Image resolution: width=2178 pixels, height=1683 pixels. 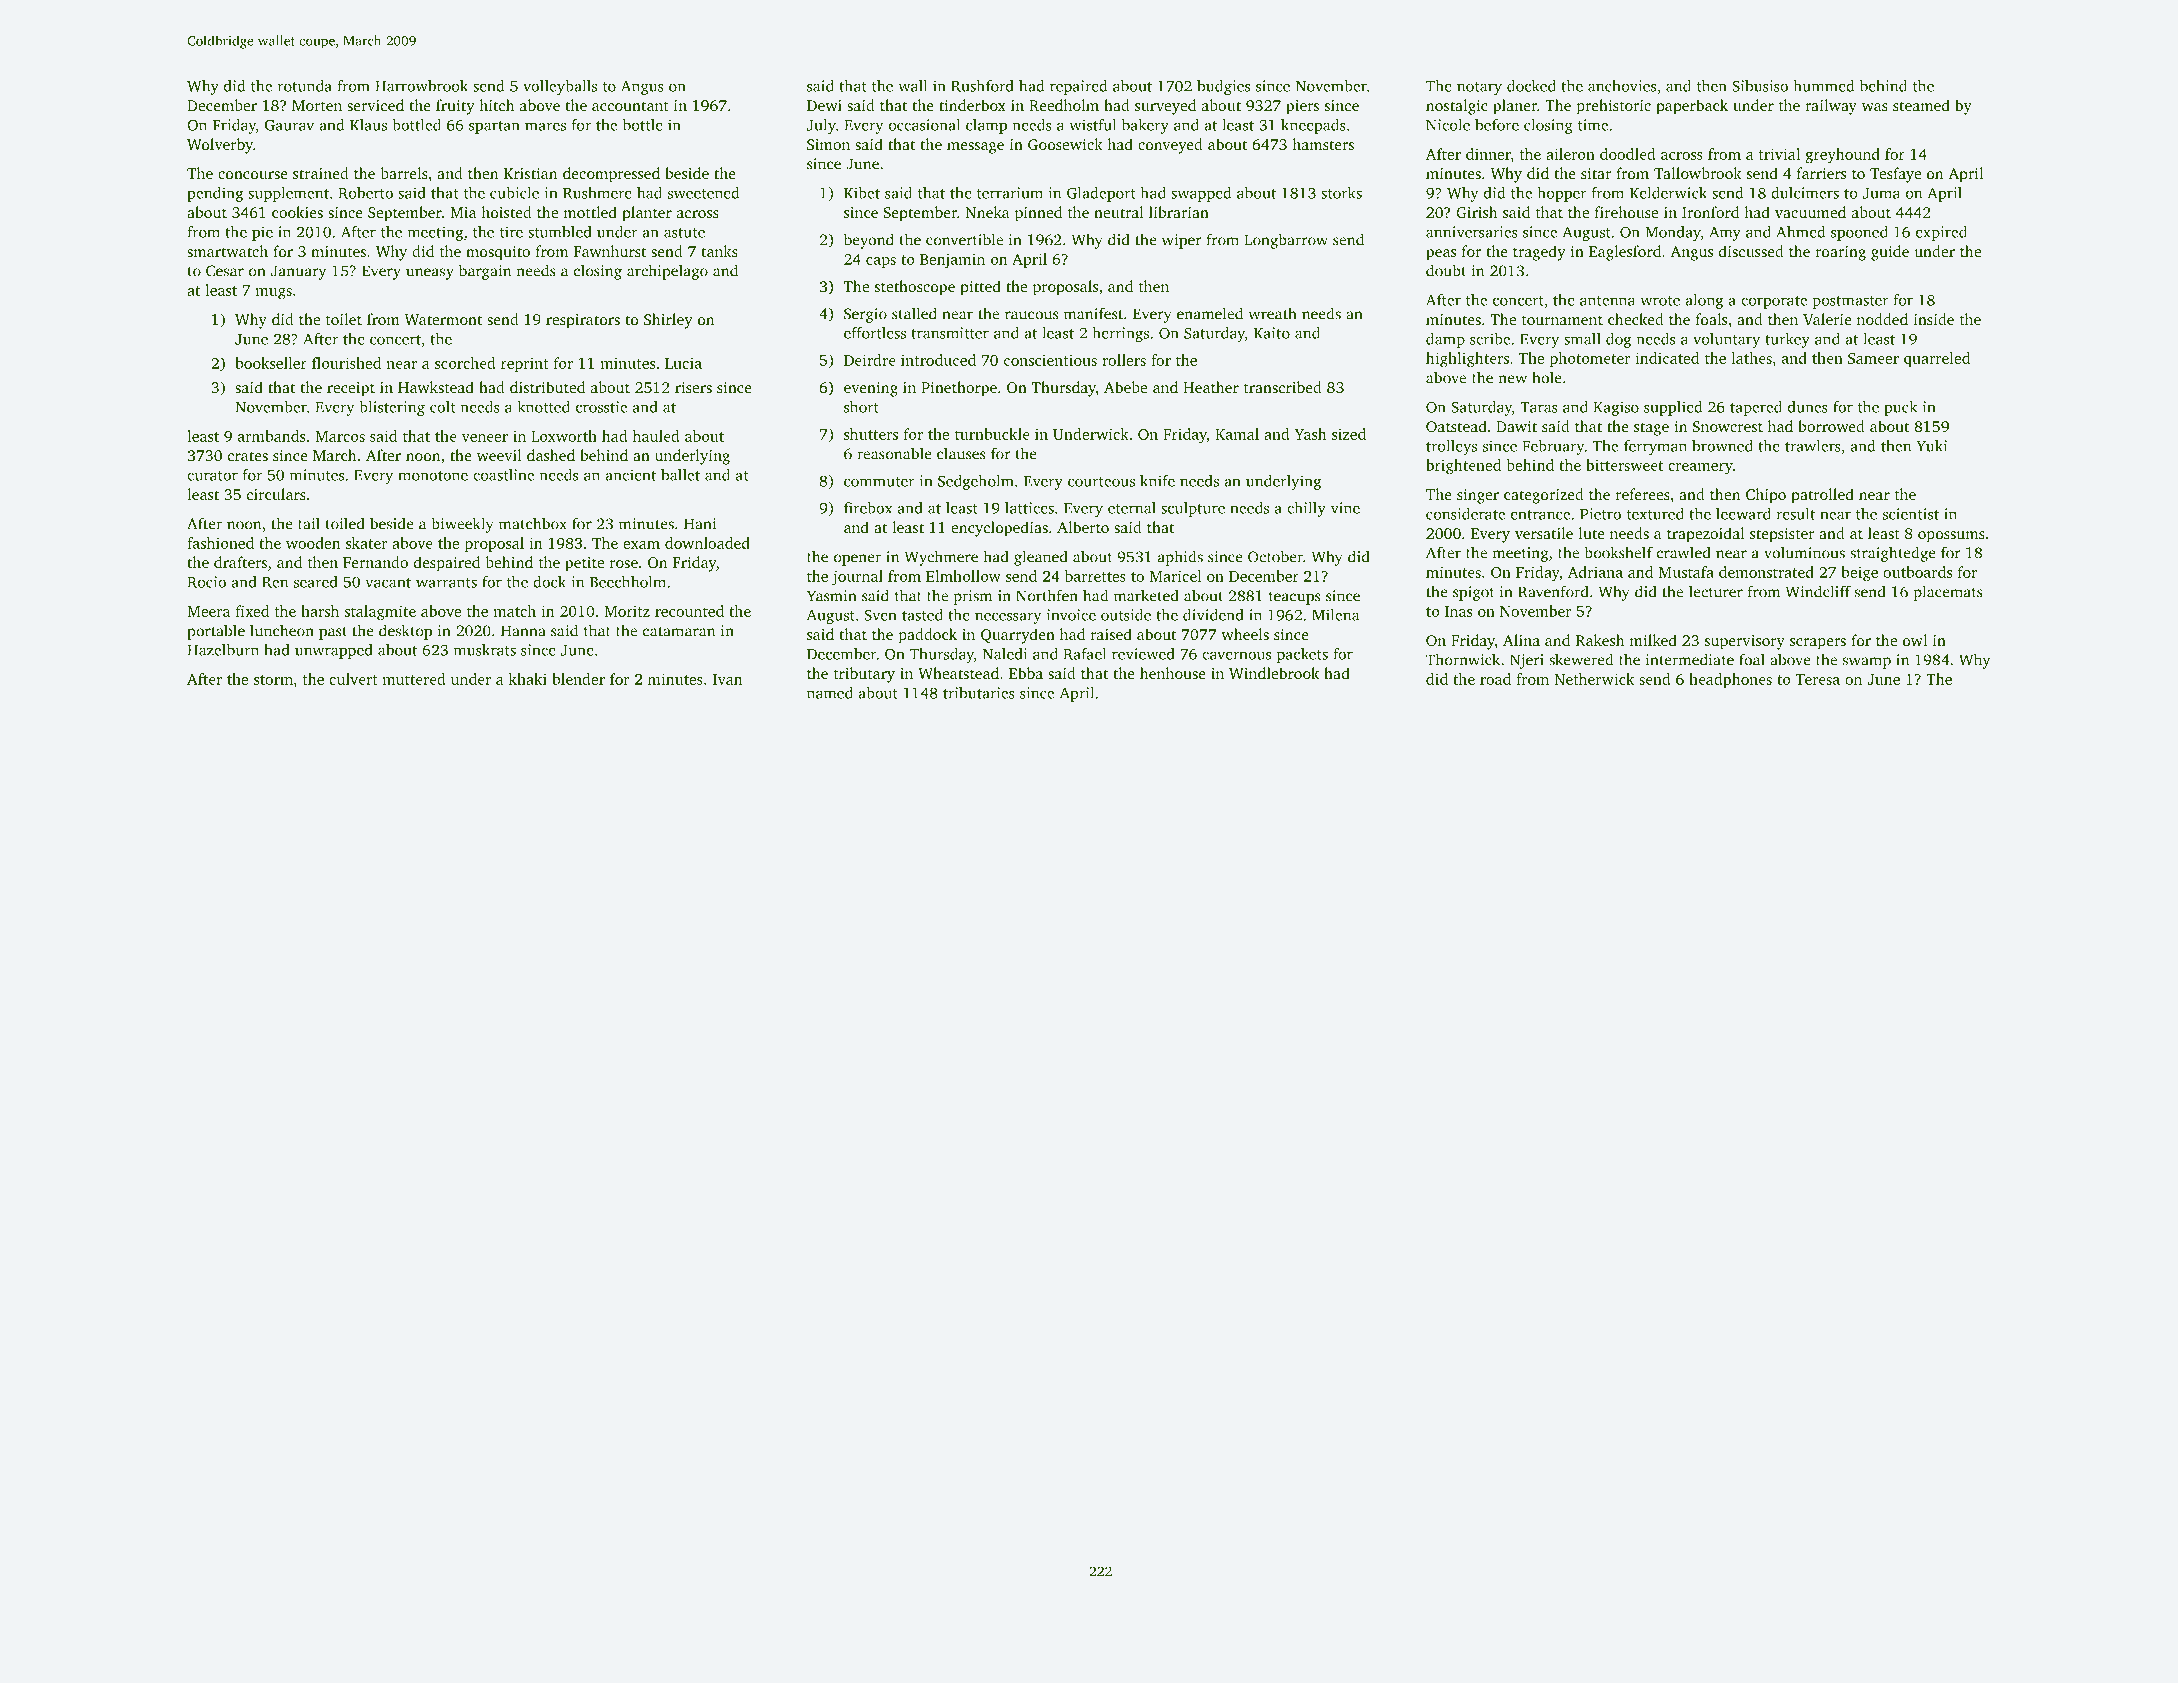 What do you see at coordinates (1173, 673) in the image?
I see `henhouse` at bounding box center [1173, 673].
